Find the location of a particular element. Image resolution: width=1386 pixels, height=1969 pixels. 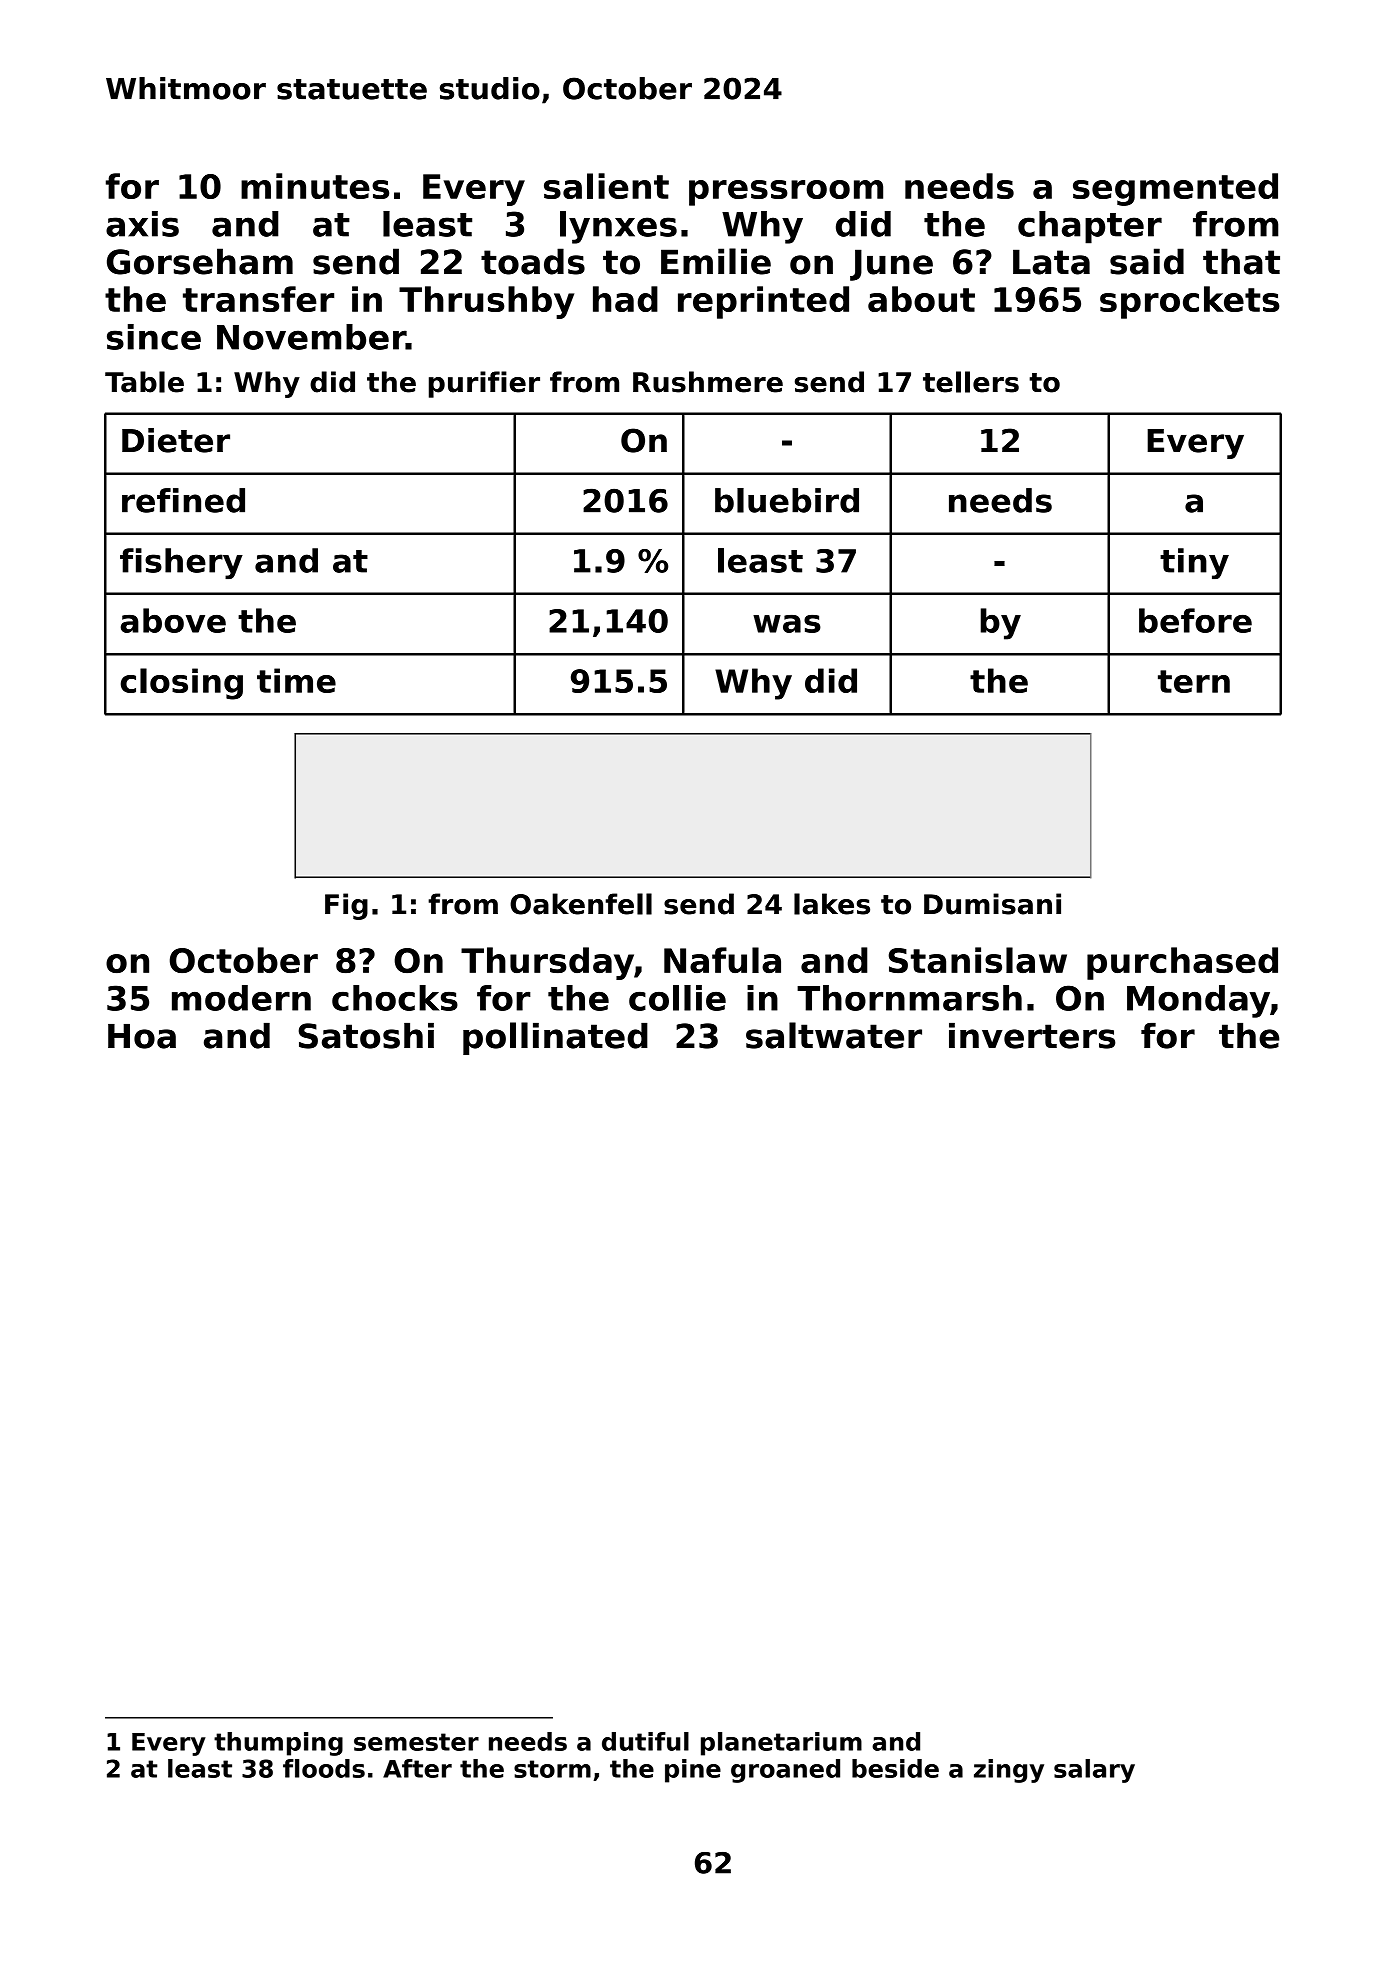

Table is located at coordinates (144, 382).
